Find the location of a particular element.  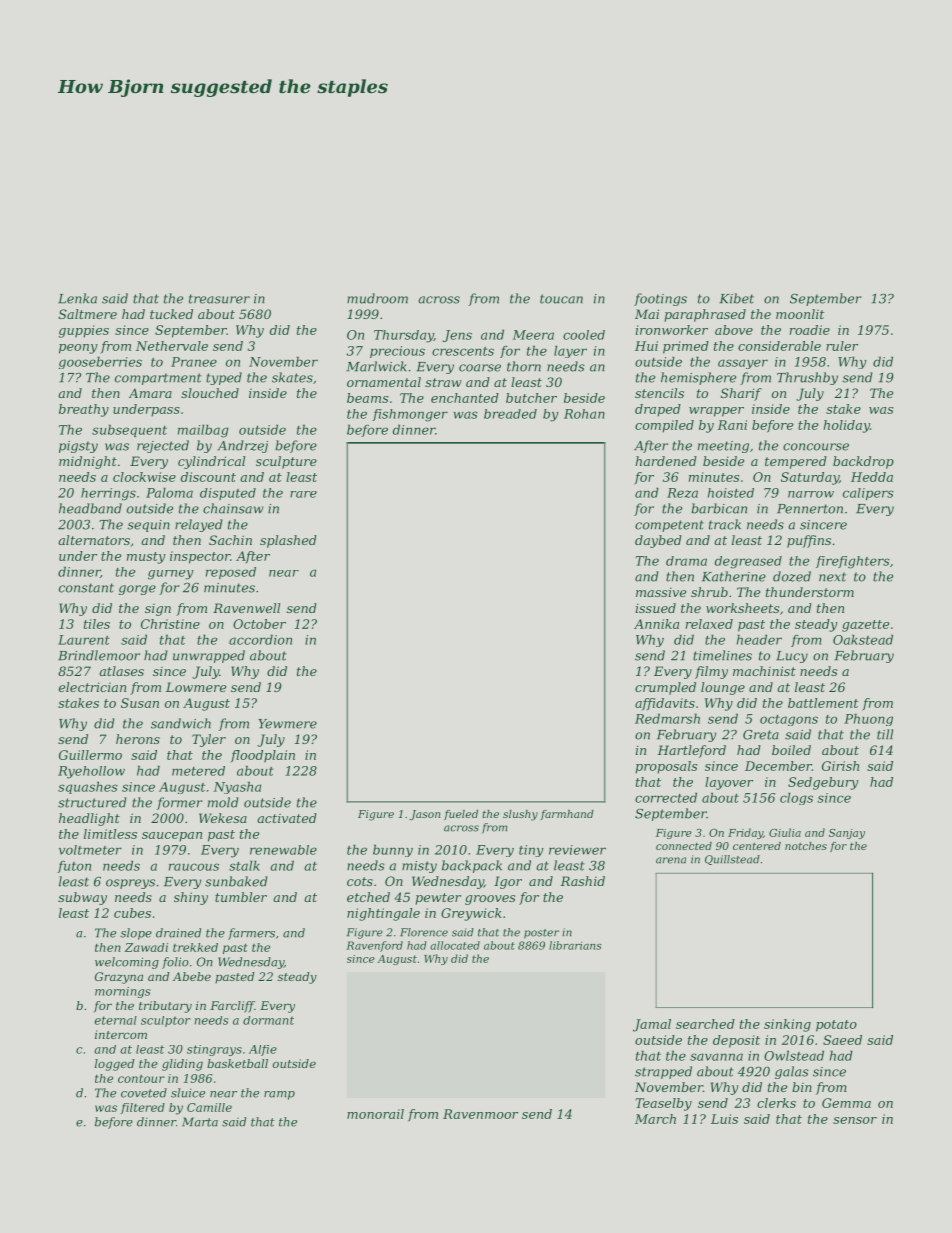

Amara is located at coordinates (150, 393).
